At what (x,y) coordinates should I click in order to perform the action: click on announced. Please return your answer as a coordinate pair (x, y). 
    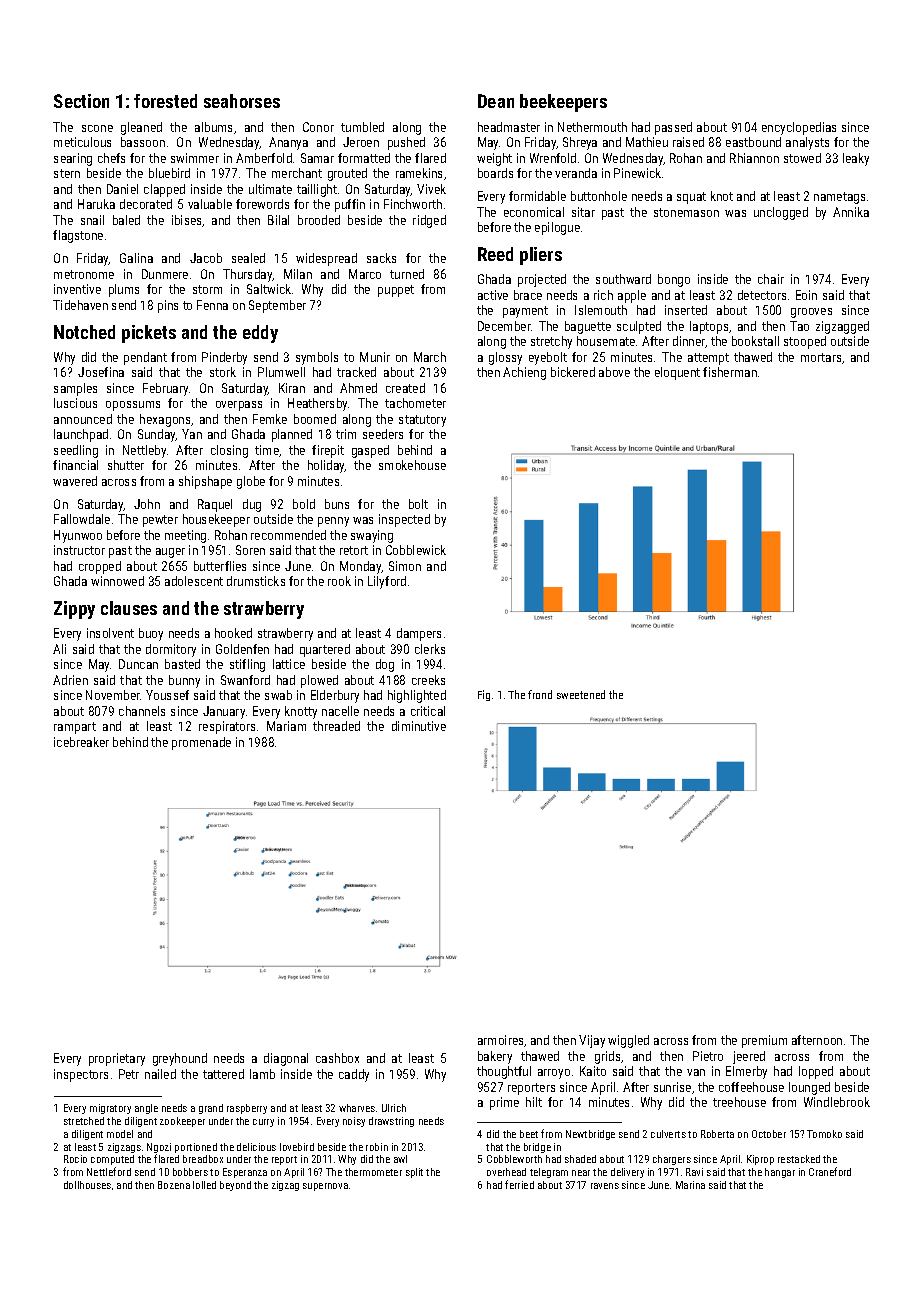
    Looking at the image, I should click on (83, 419).
